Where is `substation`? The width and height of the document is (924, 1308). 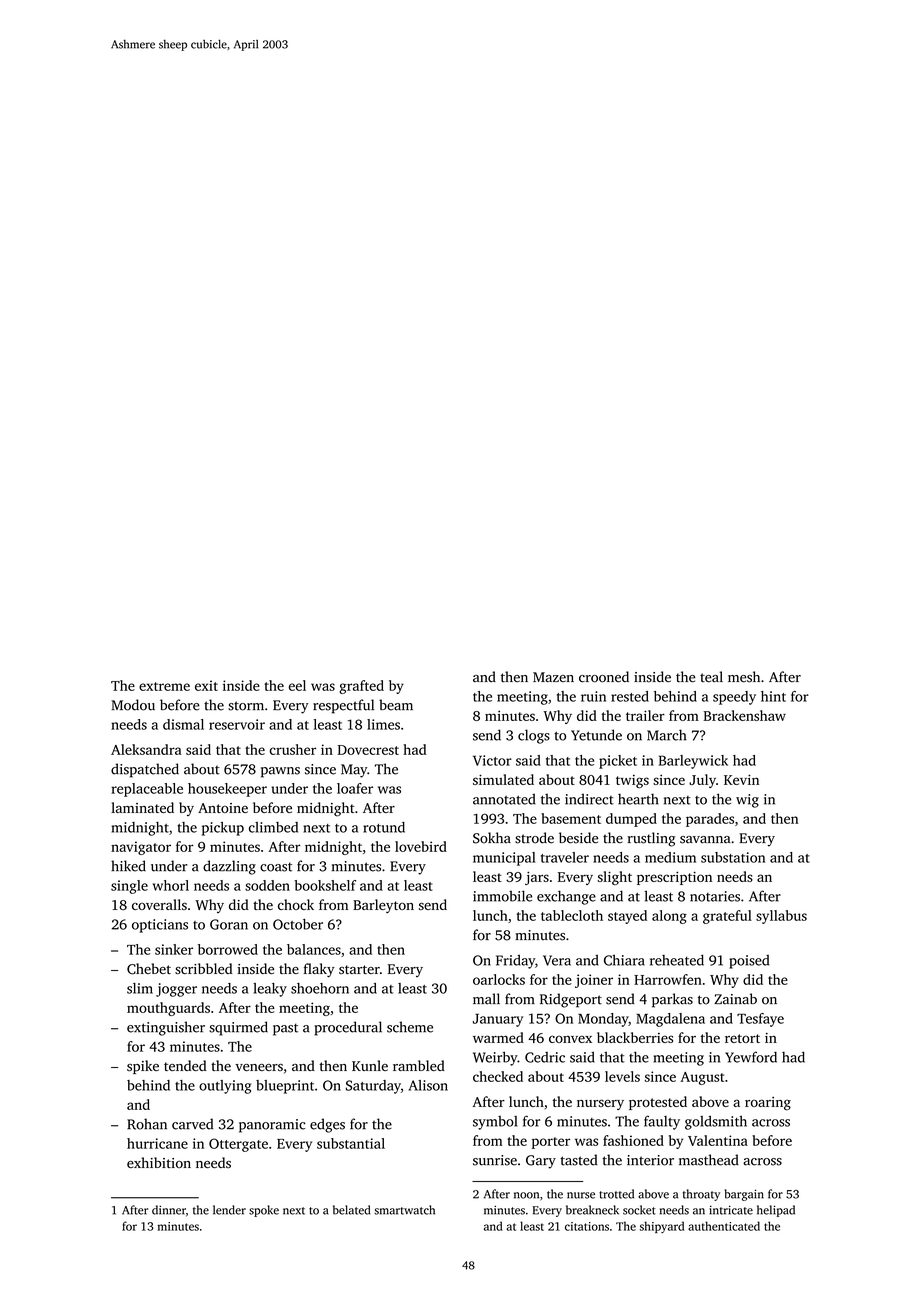 substation is located at coordinates (733, 857).
